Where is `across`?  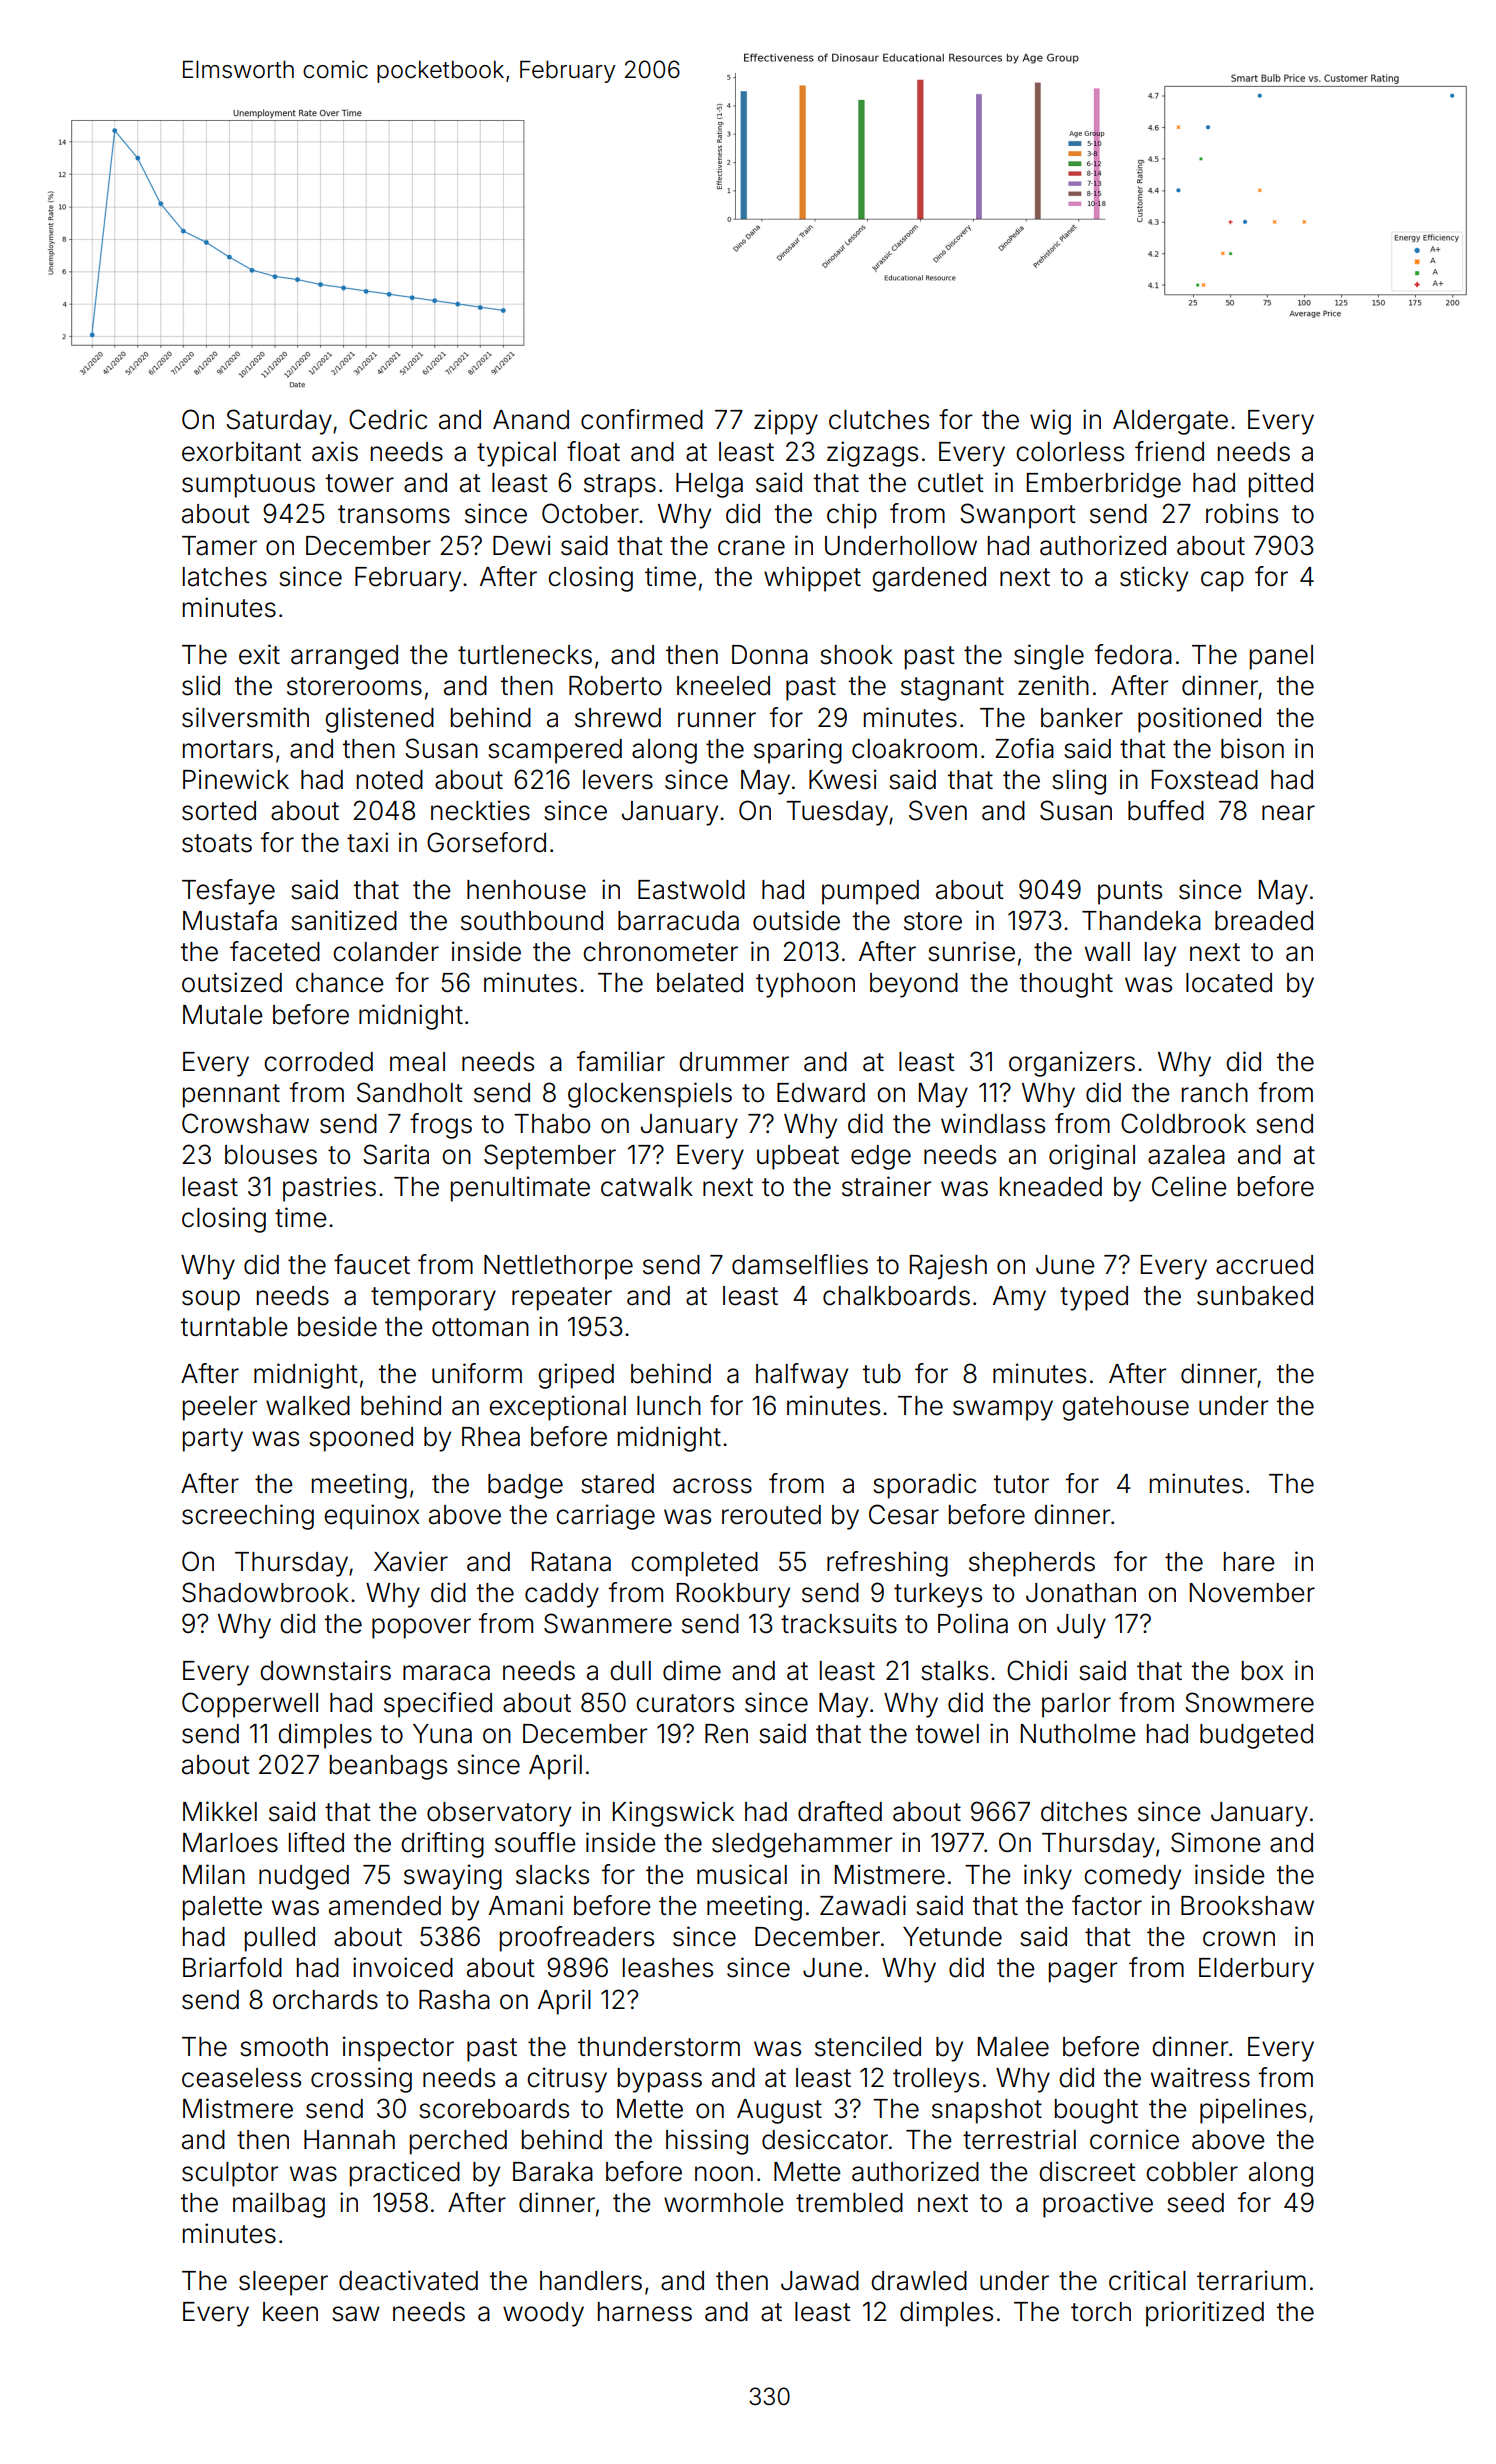 across is located at coordinates (712, 1486).
